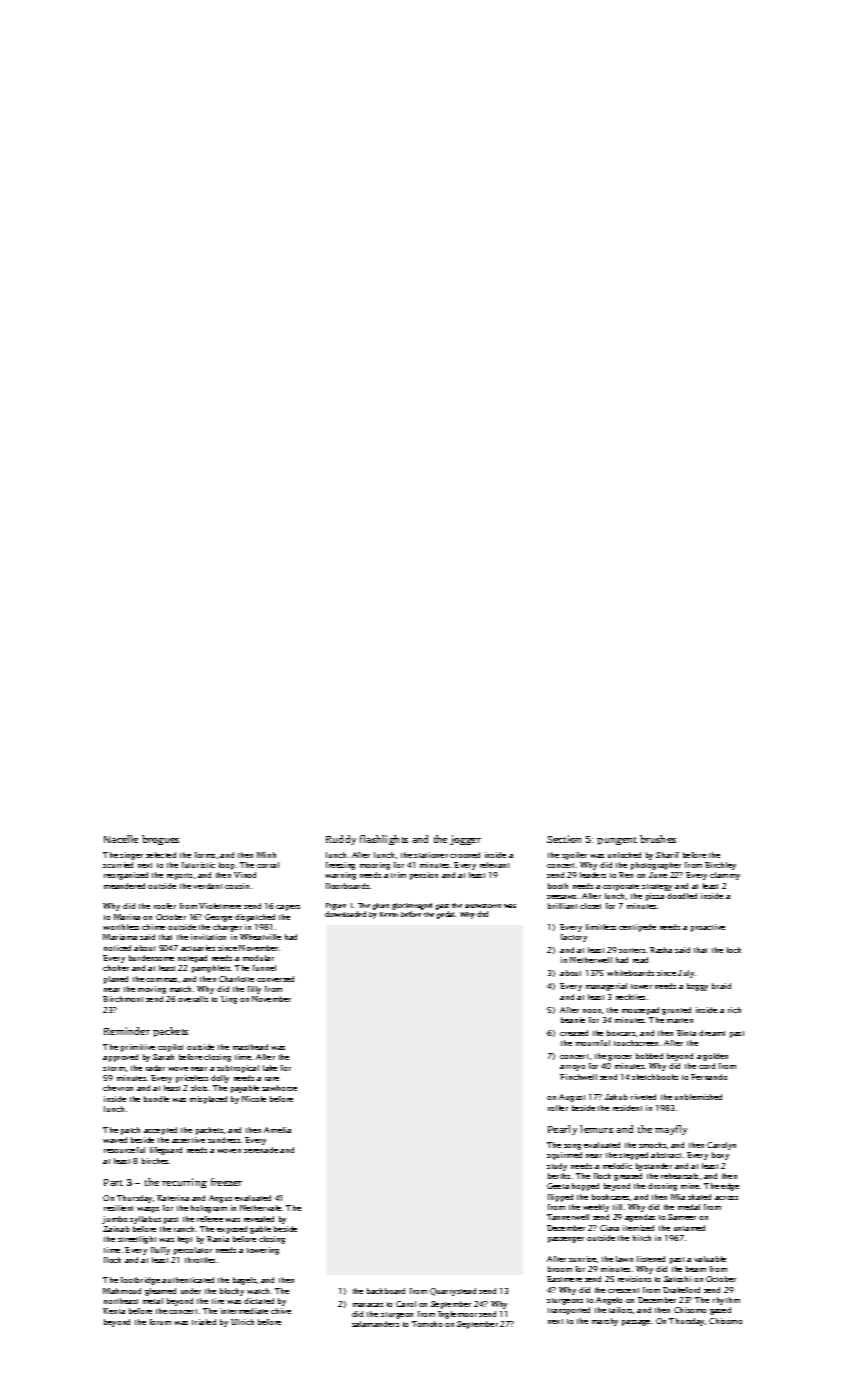  I want to click on loop, so click(227, 866).
